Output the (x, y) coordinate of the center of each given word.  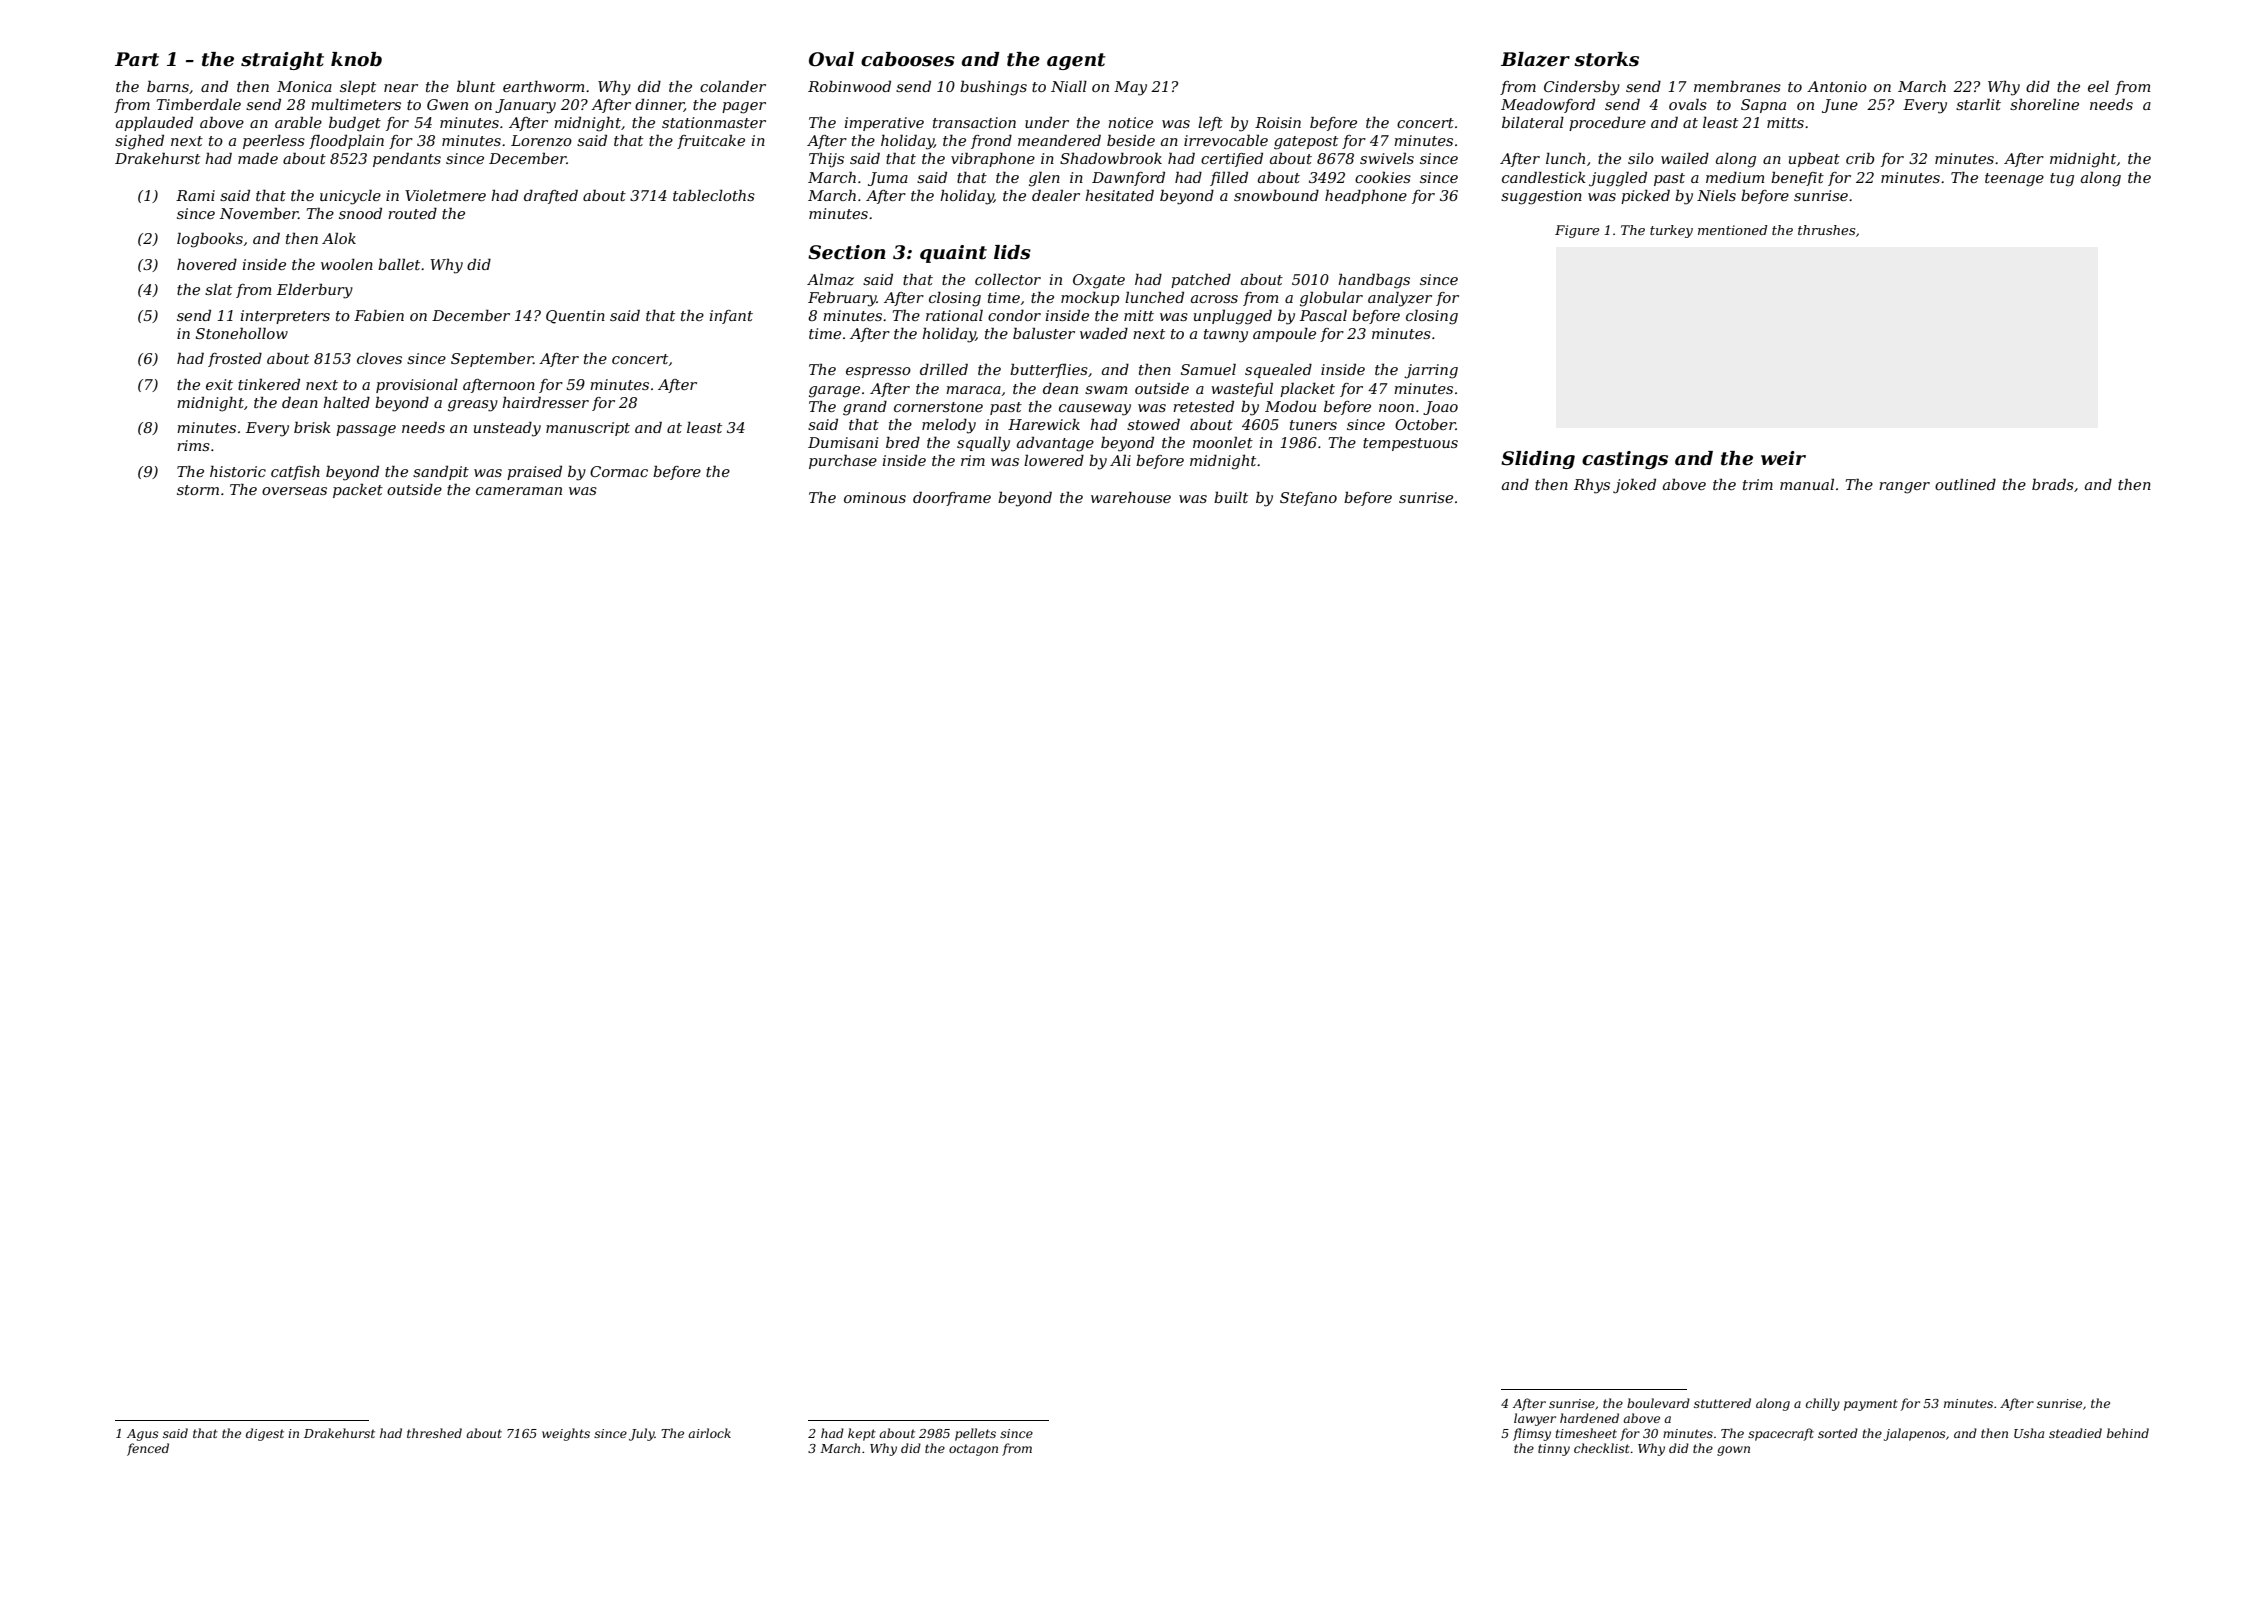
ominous (875, 497)
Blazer (1535, 59)
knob (356, 59)
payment (1871, 1405)
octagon (973, 1450)
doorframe (952, 498)
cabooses (908, 59)
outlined (1965, 484)
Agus (143, 1435)
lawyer (1535, 1419)
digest (265, 1434)
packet (358, 491)
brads (2053, 484)
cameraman (519, 491)
